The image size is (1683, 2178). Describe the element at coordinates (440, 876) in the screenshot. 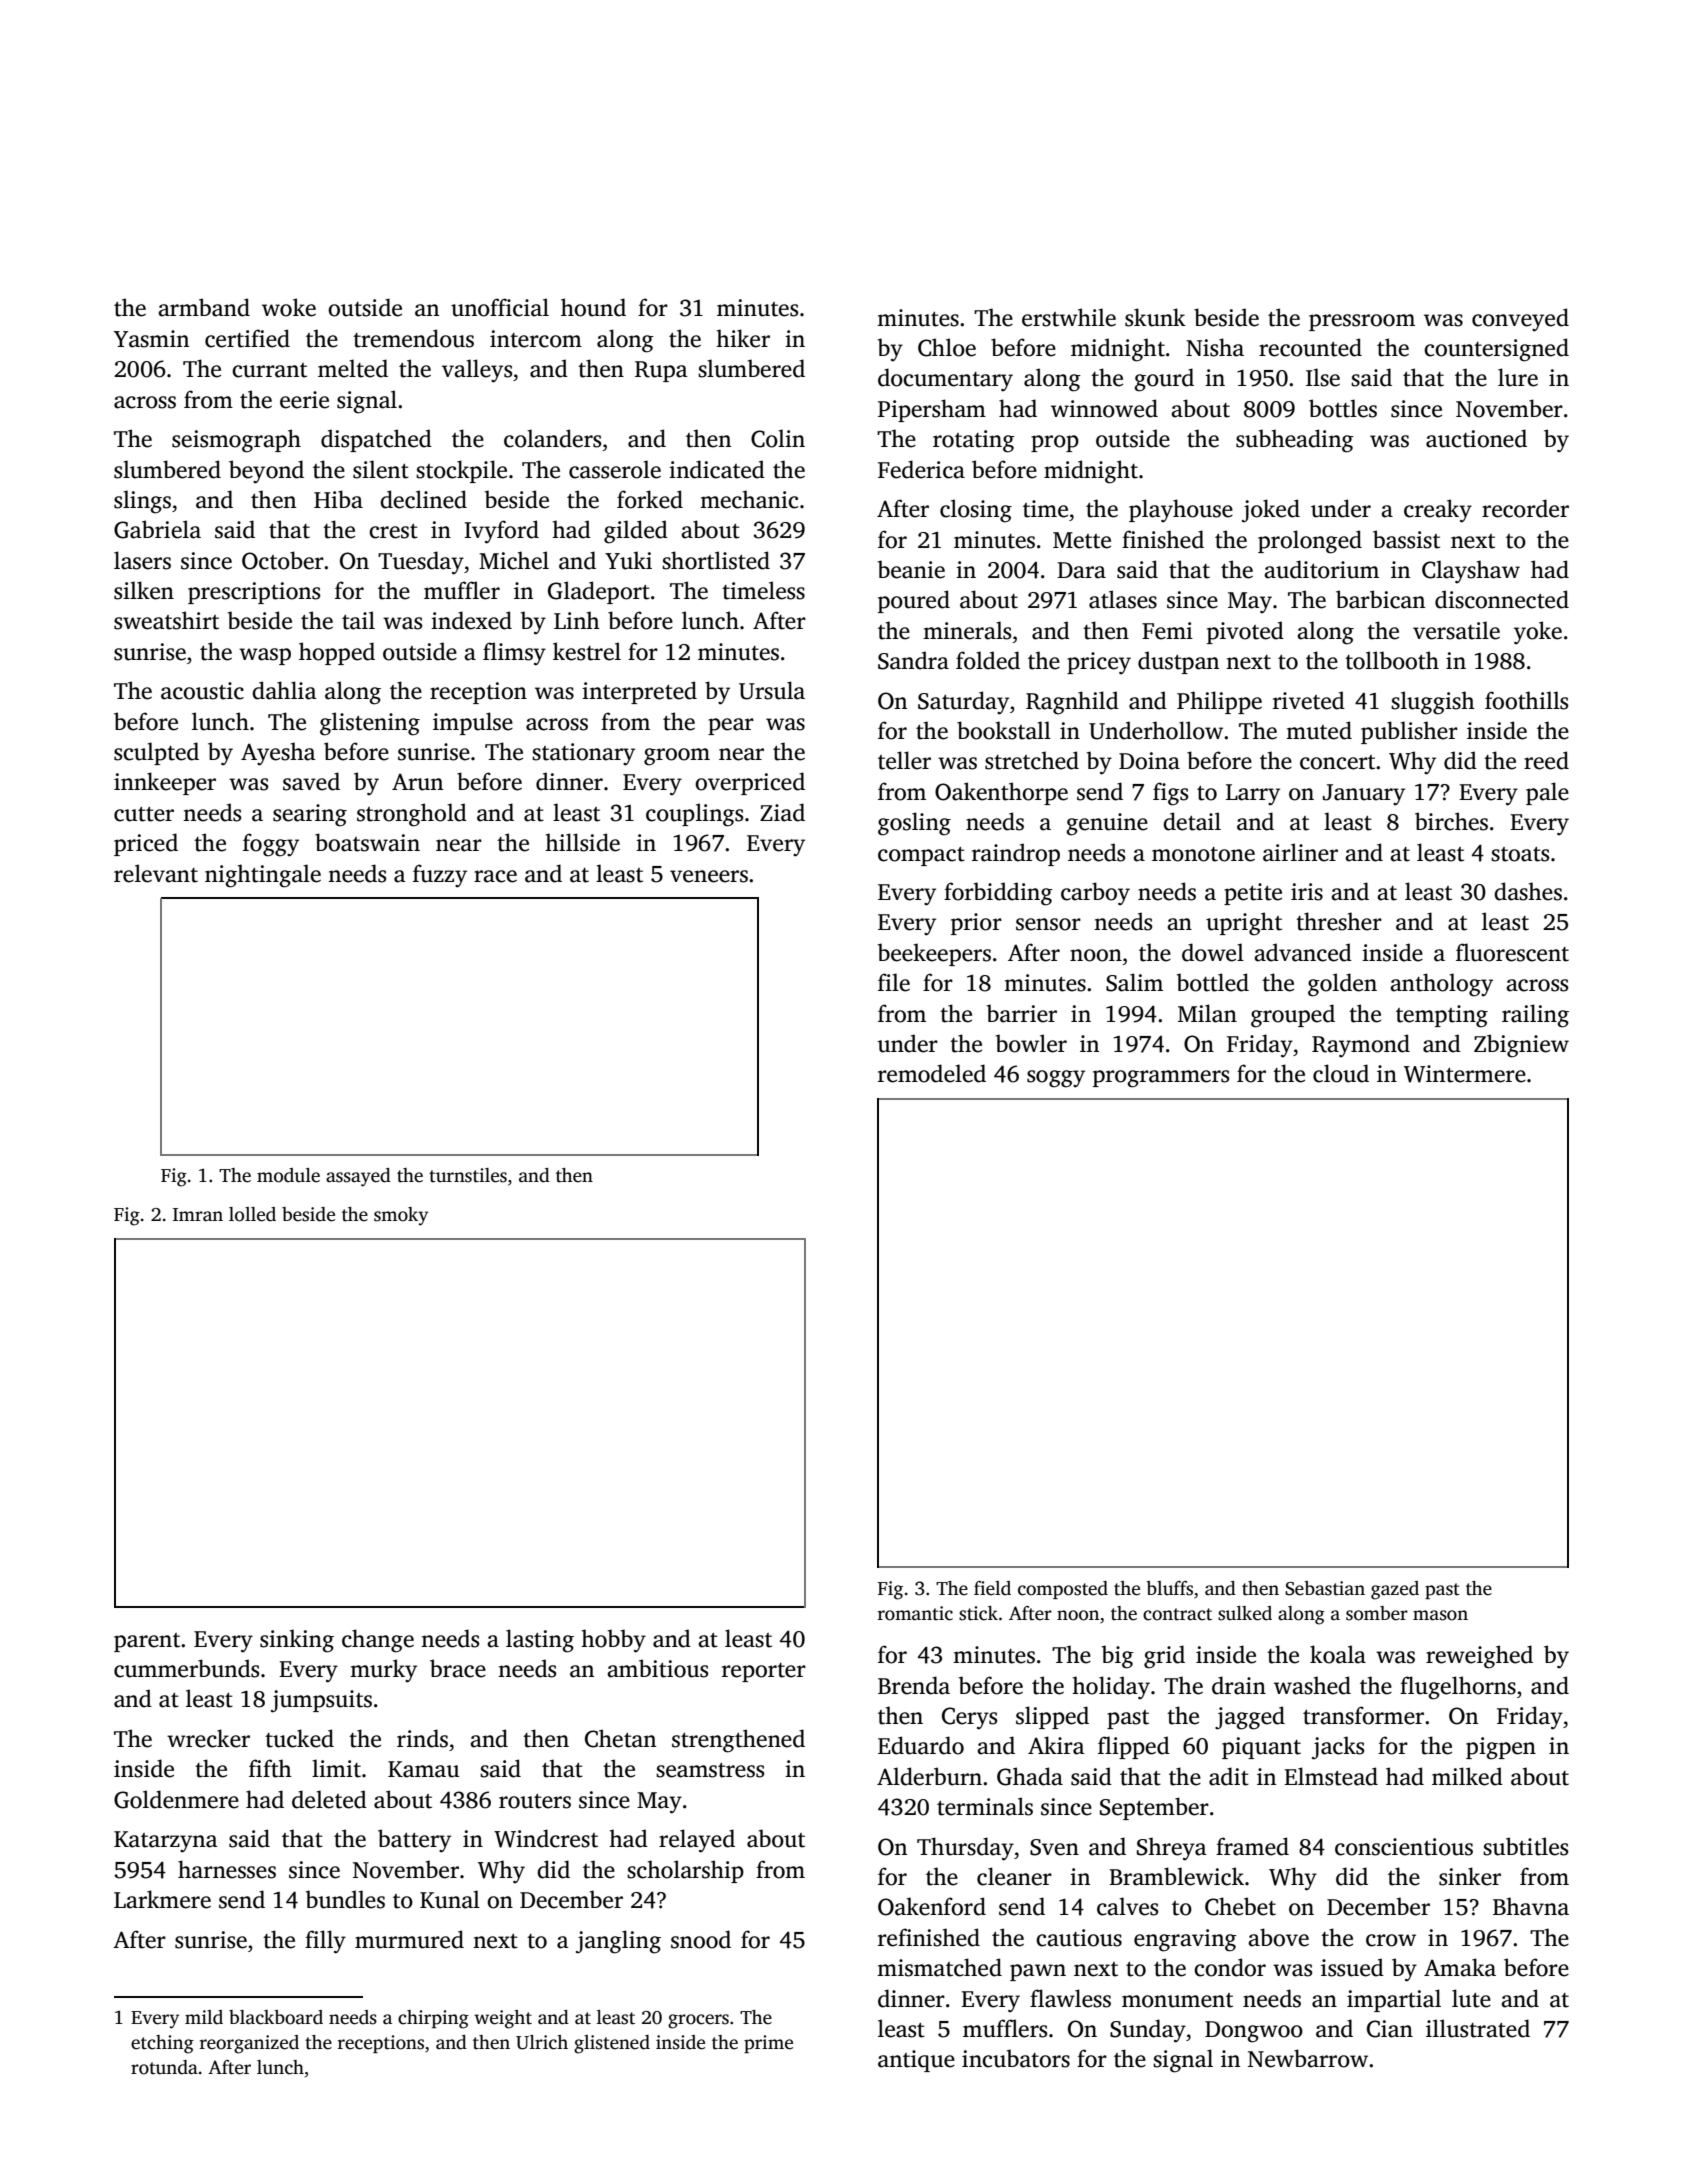

I see `fuzzy` at that location.
